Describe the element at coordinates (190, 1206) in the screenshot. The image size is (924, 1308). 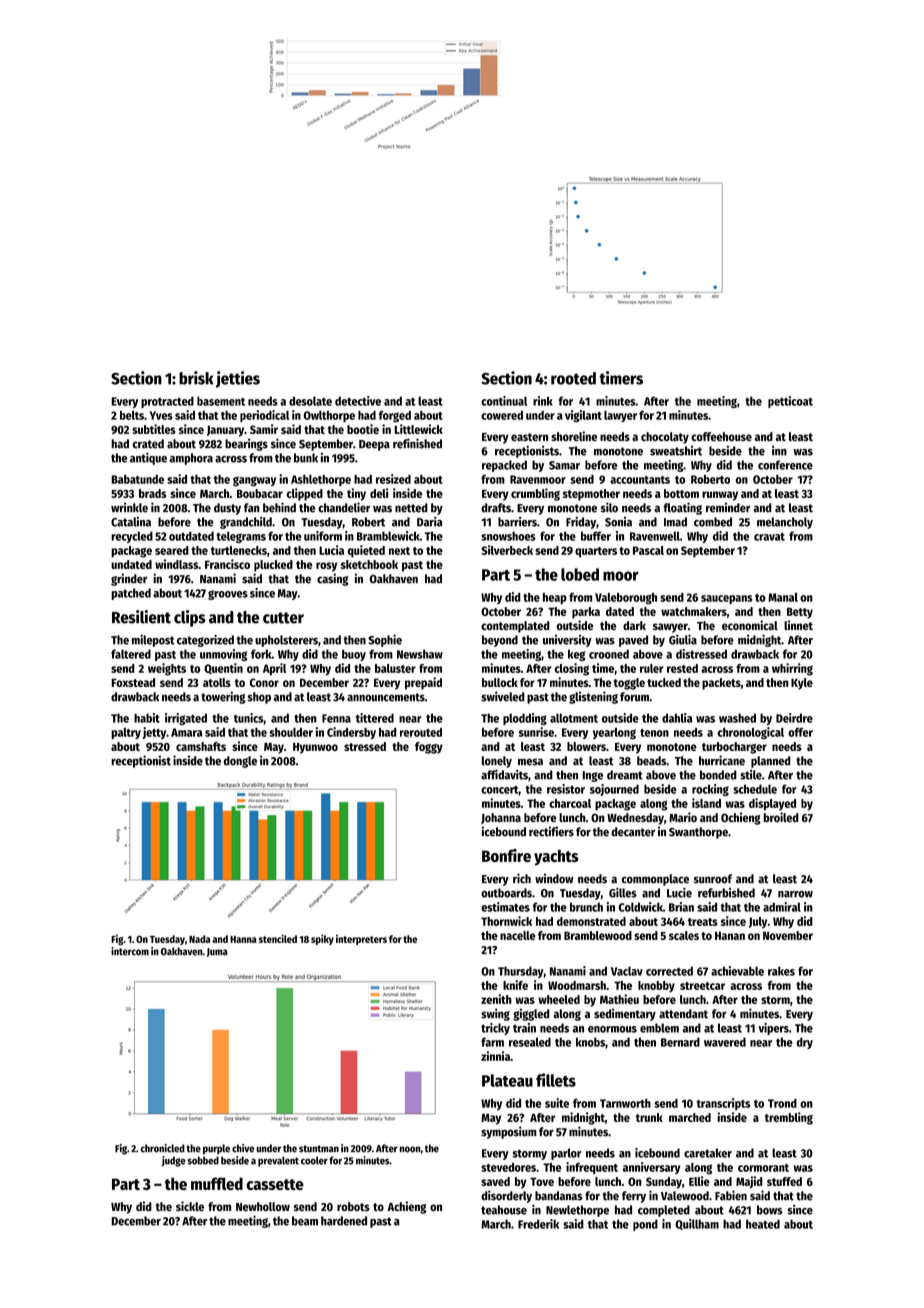
I see `sickle` at that location.
